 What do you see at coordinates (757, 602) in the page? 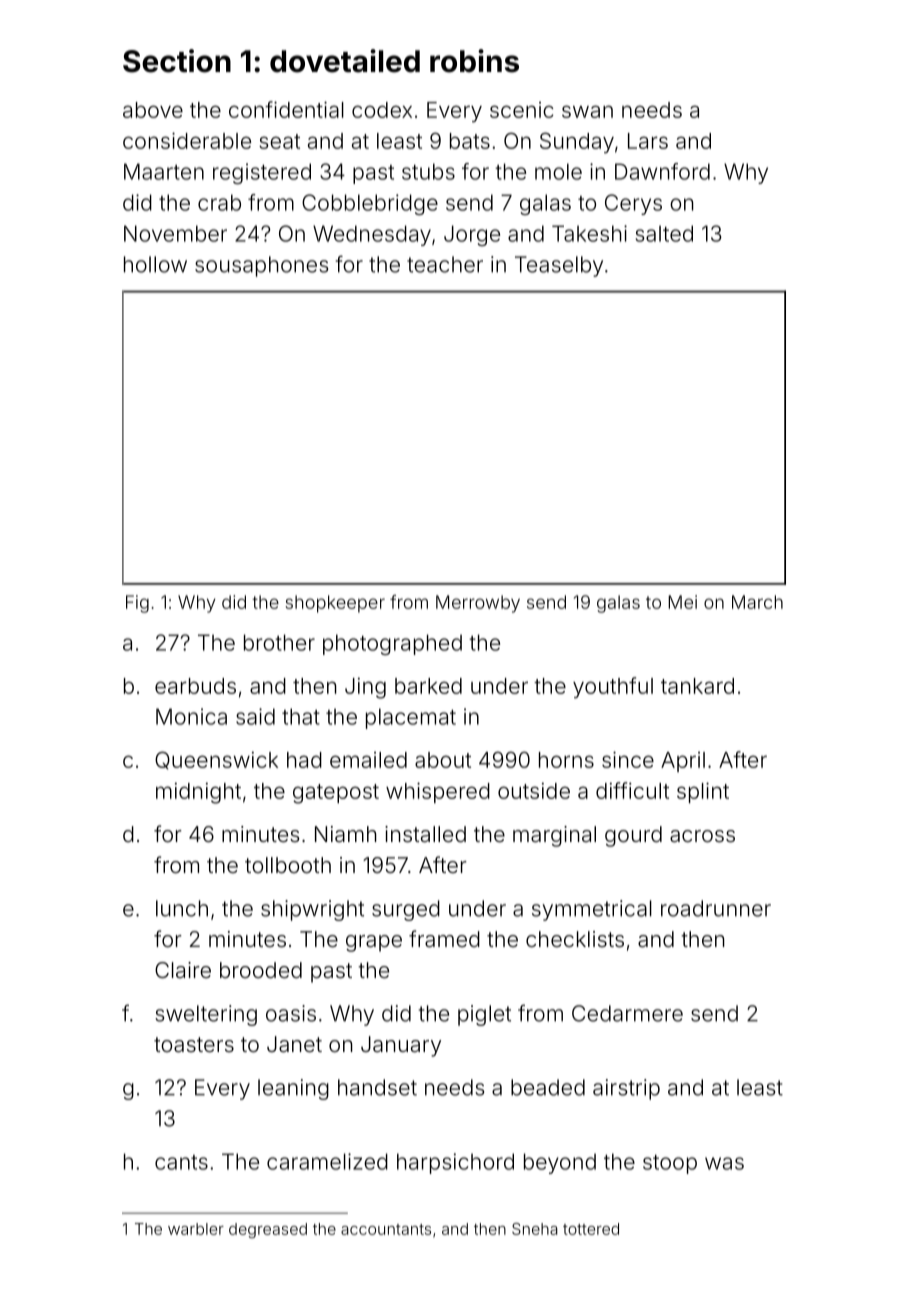
I see `March` at bounding box center [757, 602].
